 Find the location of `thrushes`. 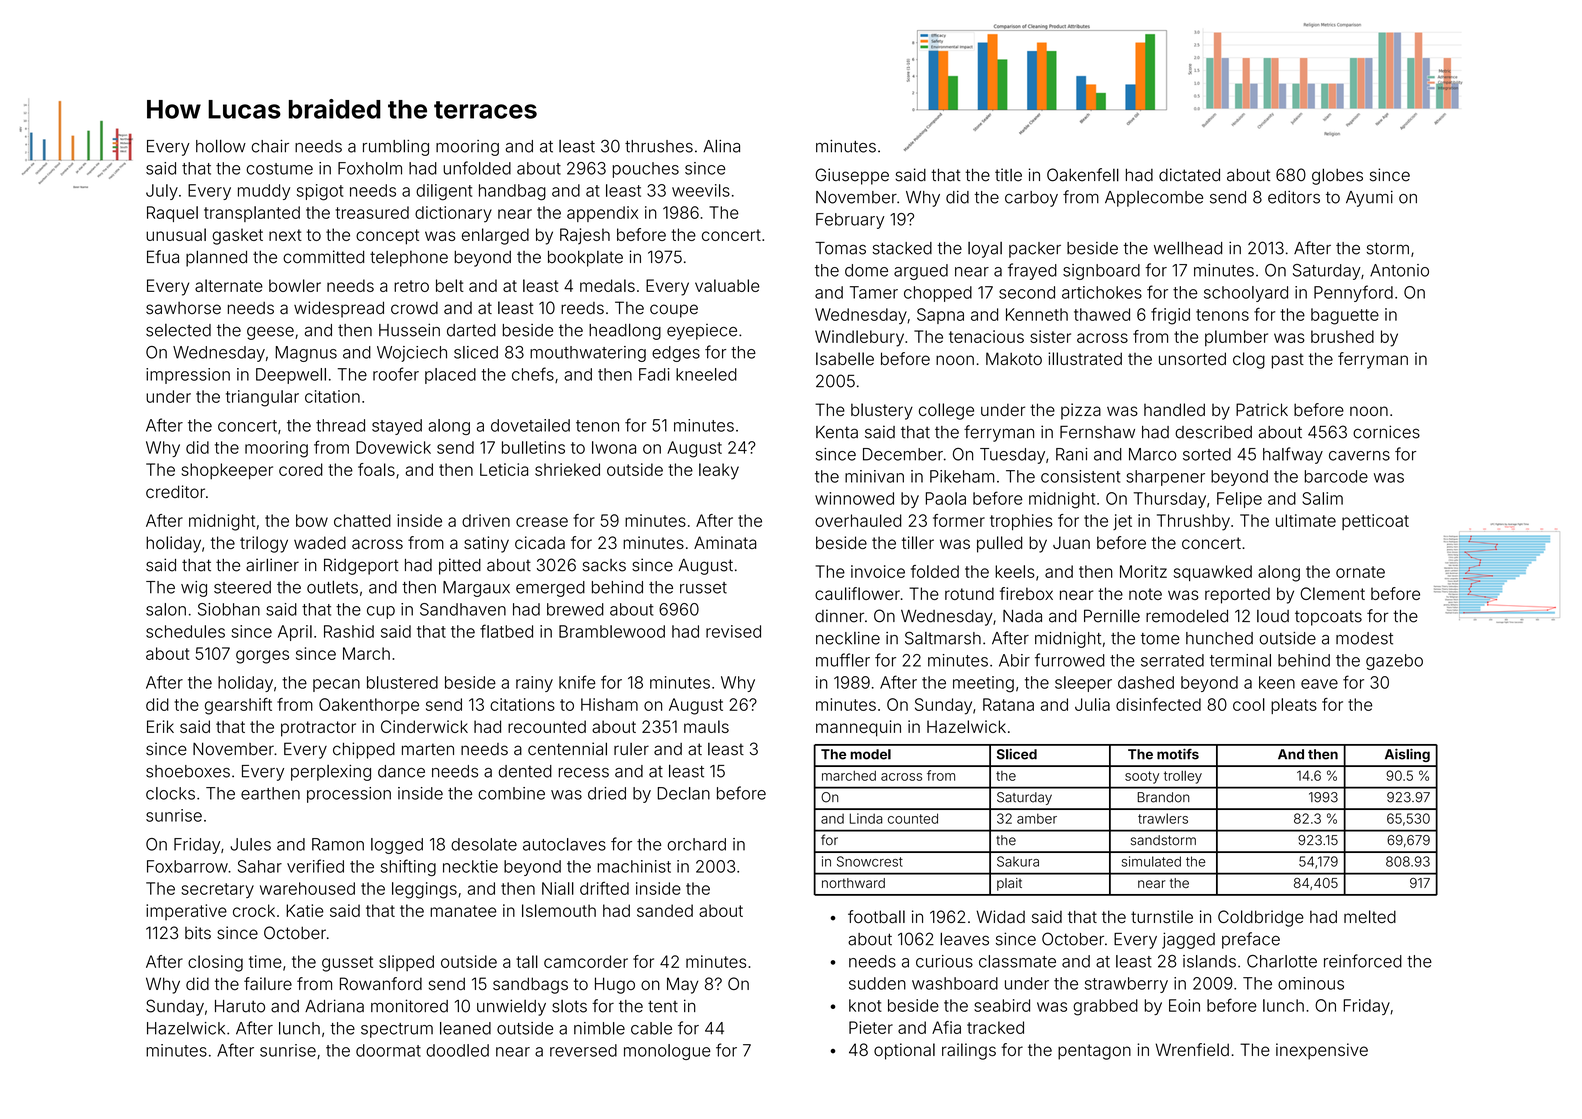

thrushes is located at coordinates (659, 146).
